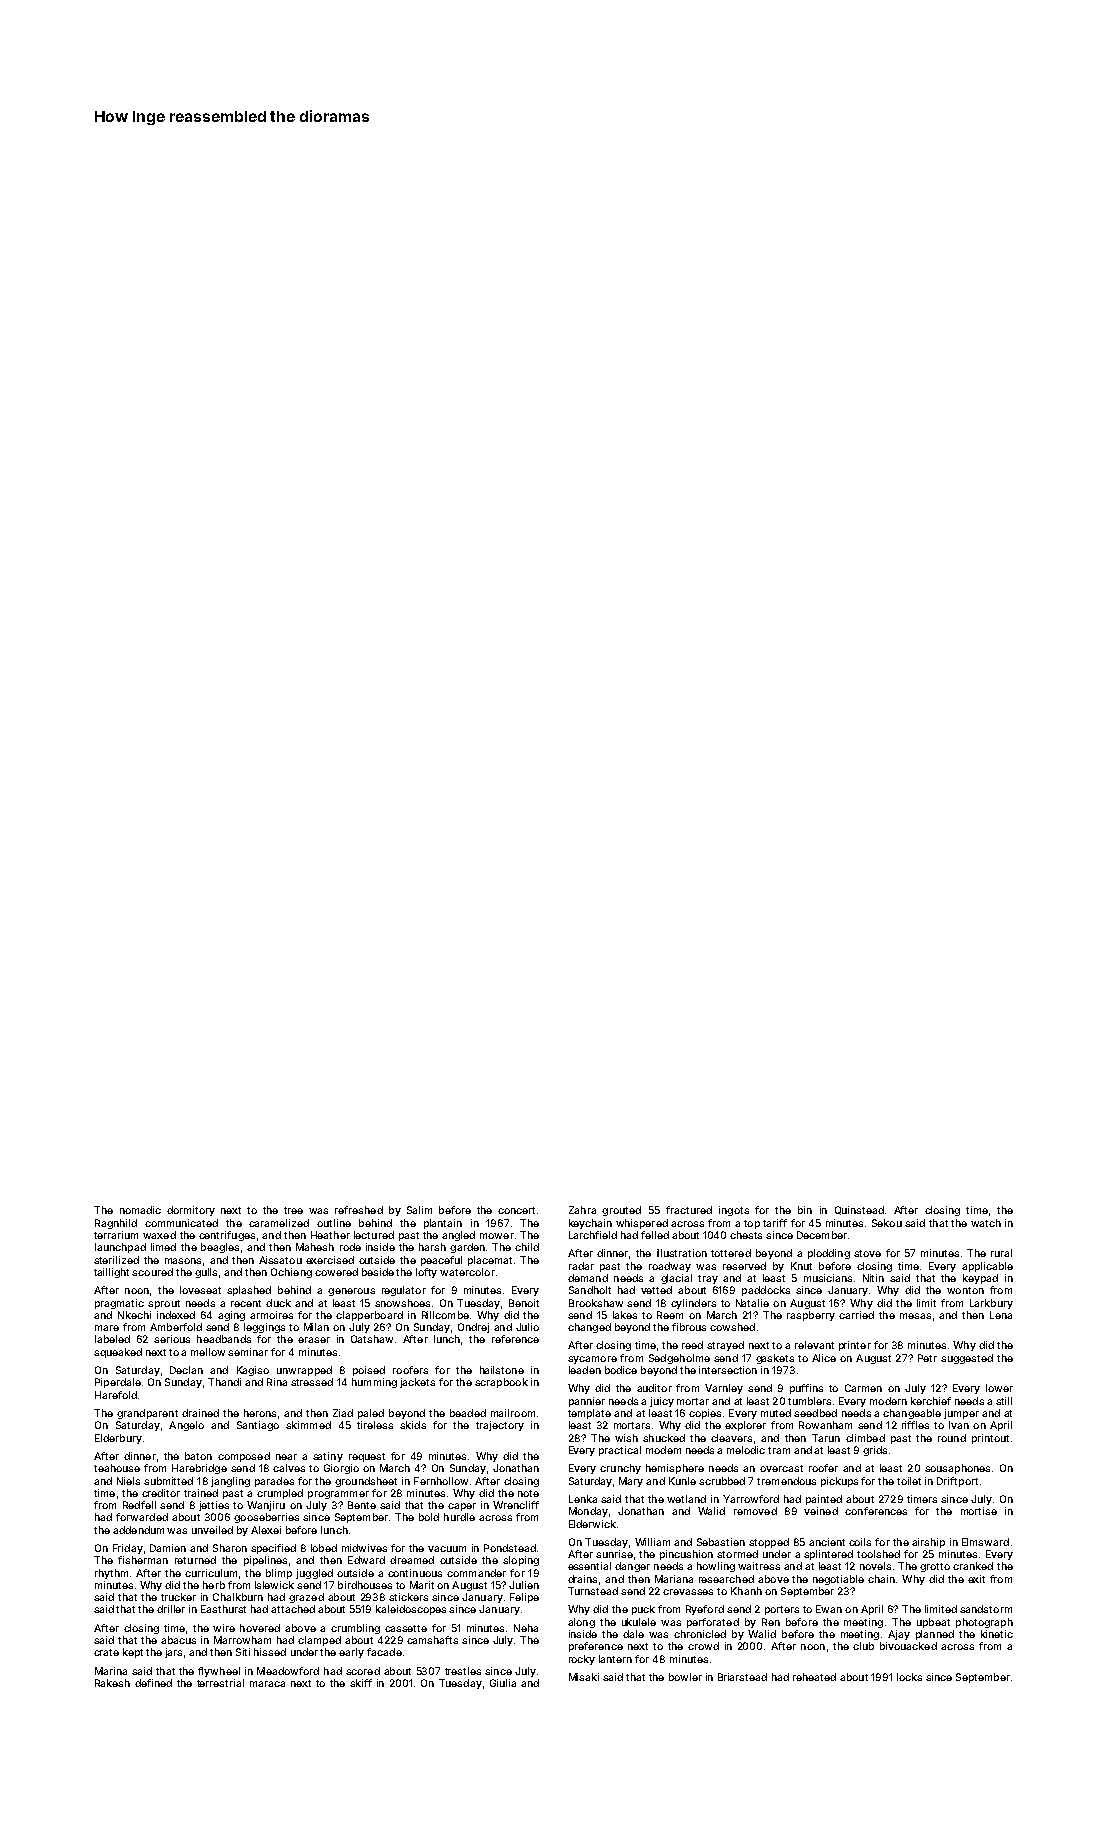 The image size is (1107, 1824). What do you see at coordinates (467, 1272) in the screenshot?
I see `watercolor` at bounding box center [467, 1272].
